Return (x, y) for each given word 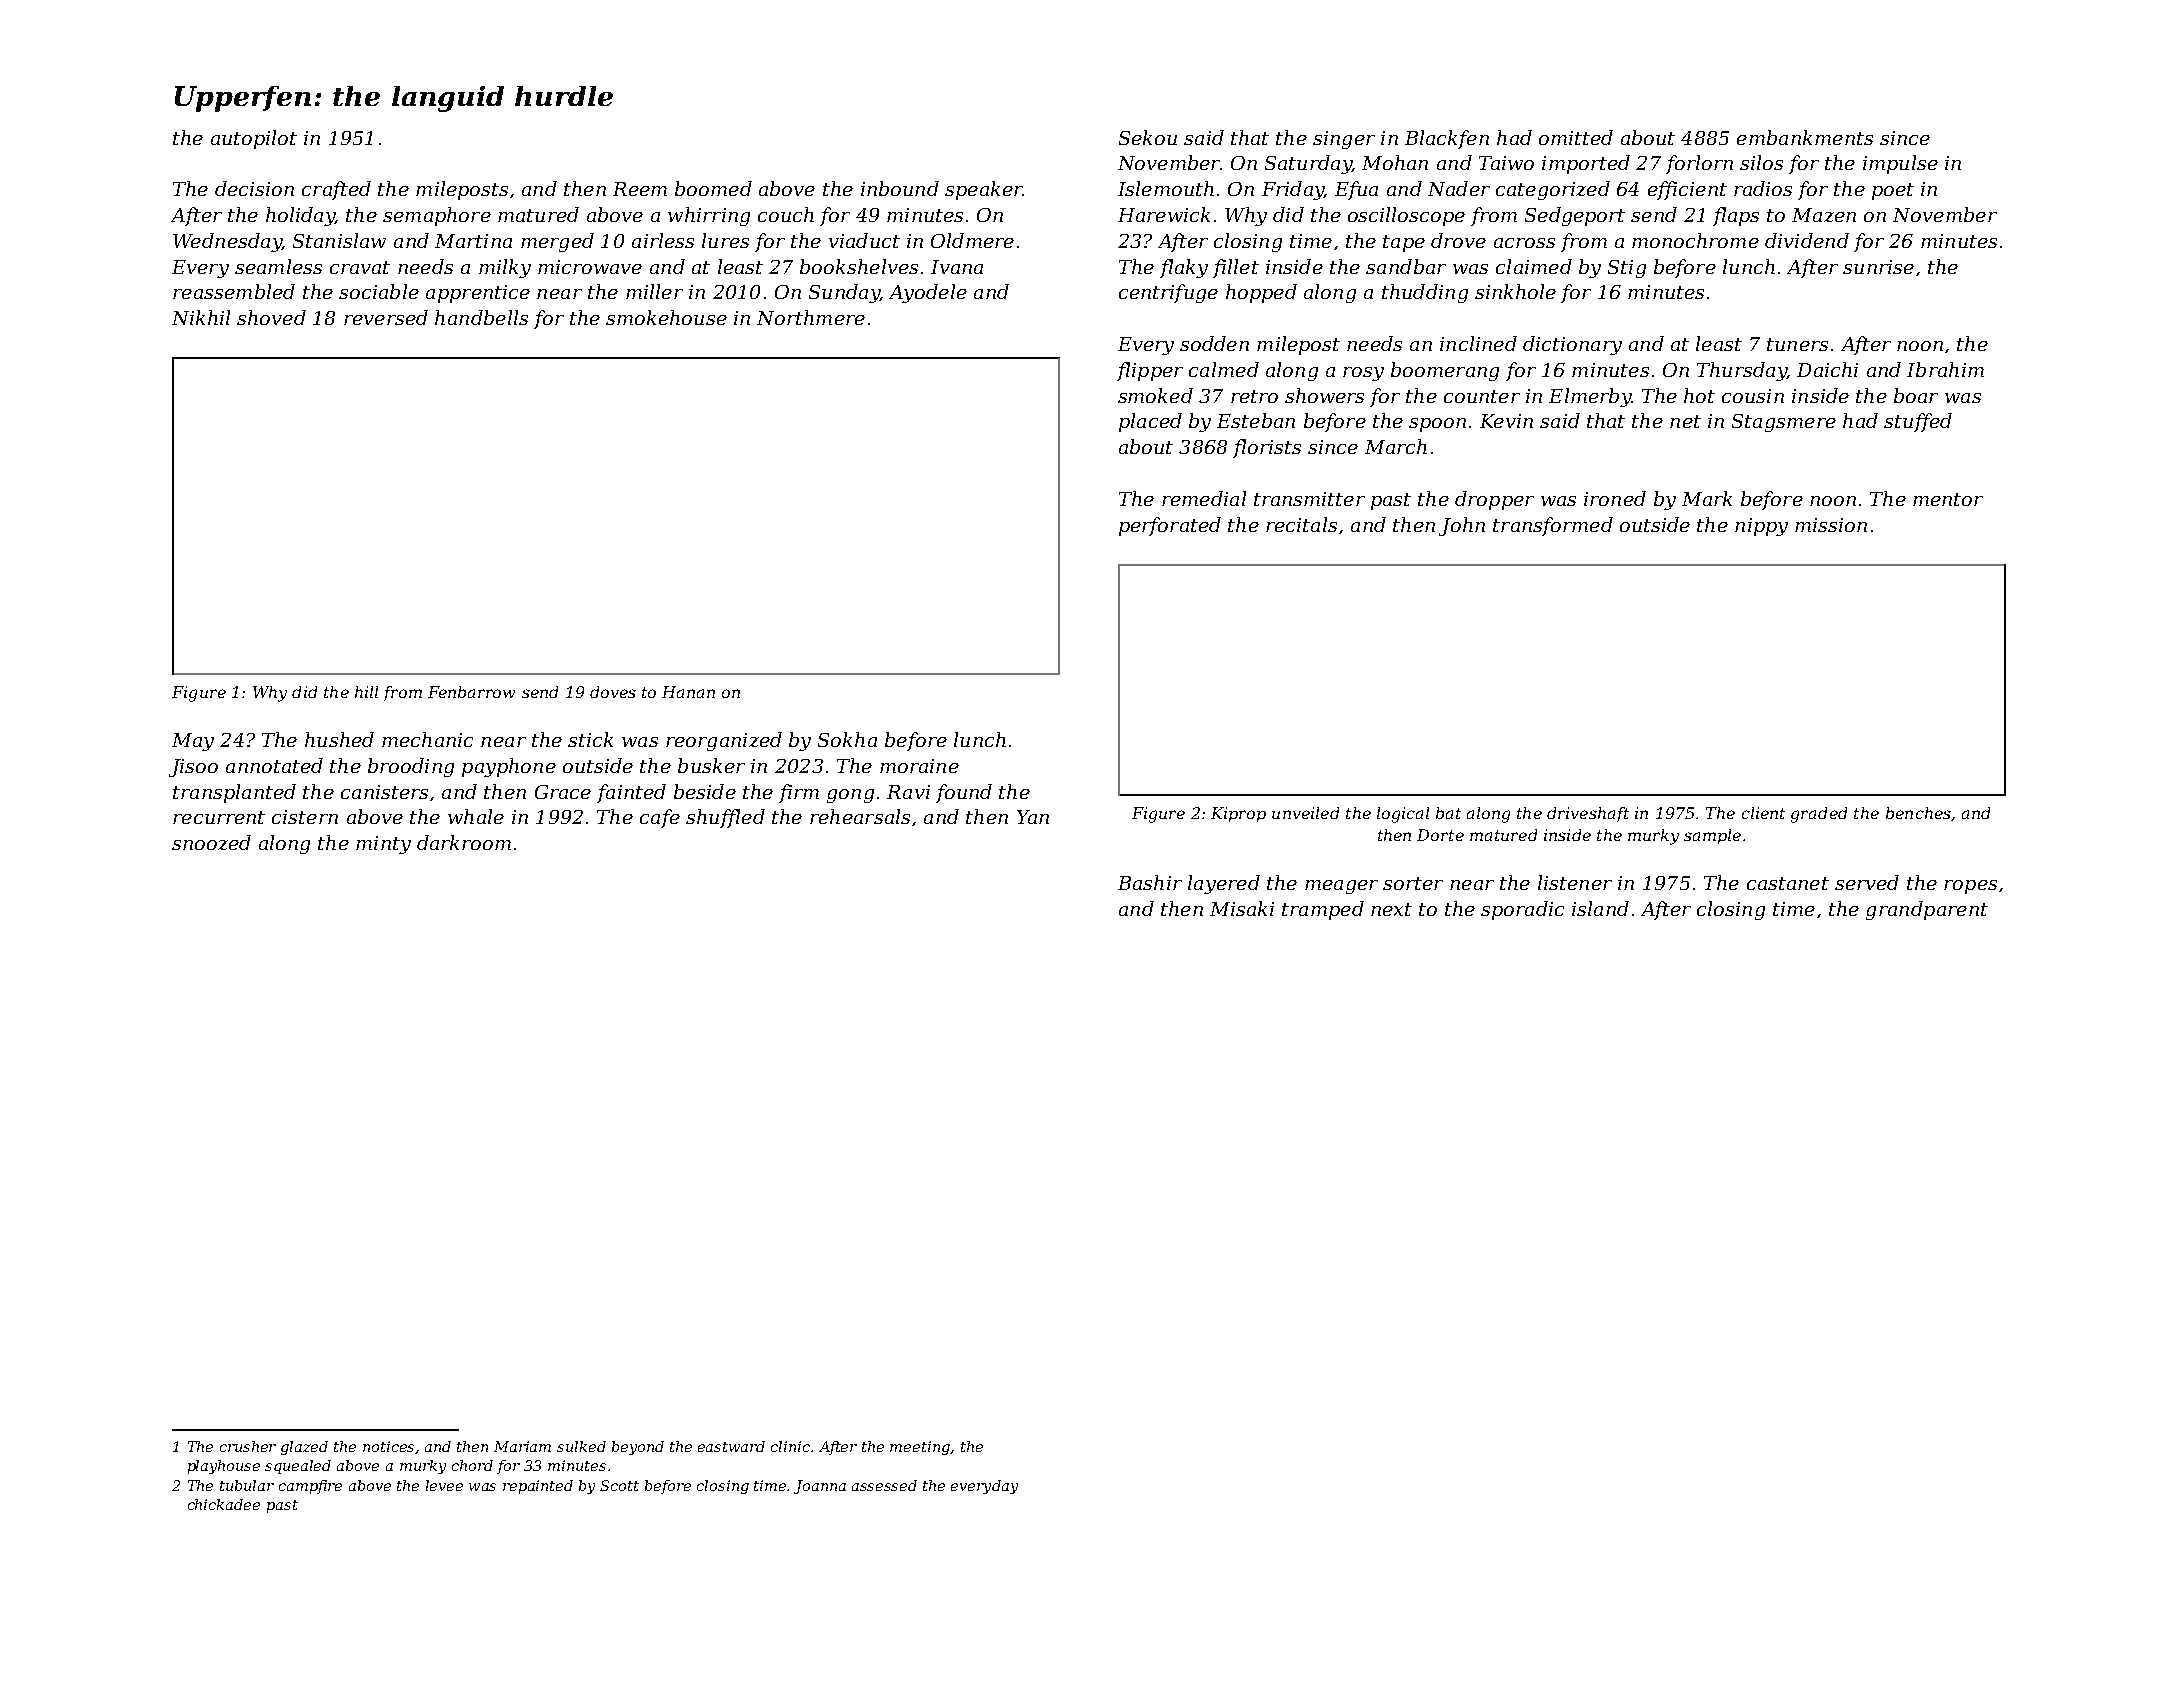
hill (366, 692)
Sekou (1148, 137)
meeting (920, 1448)
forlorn (1699, 164)
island (1600, 908)
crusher (248, 1446)
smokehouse (666, 317)
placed (1150, 422)
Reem (640, 189)
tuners (1797, 344)
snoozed (211, 842)
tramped (1323, 910)
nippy (1761, 527)
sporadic (1522, 910)
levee (444, 1485)
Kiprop (1238, 814)
